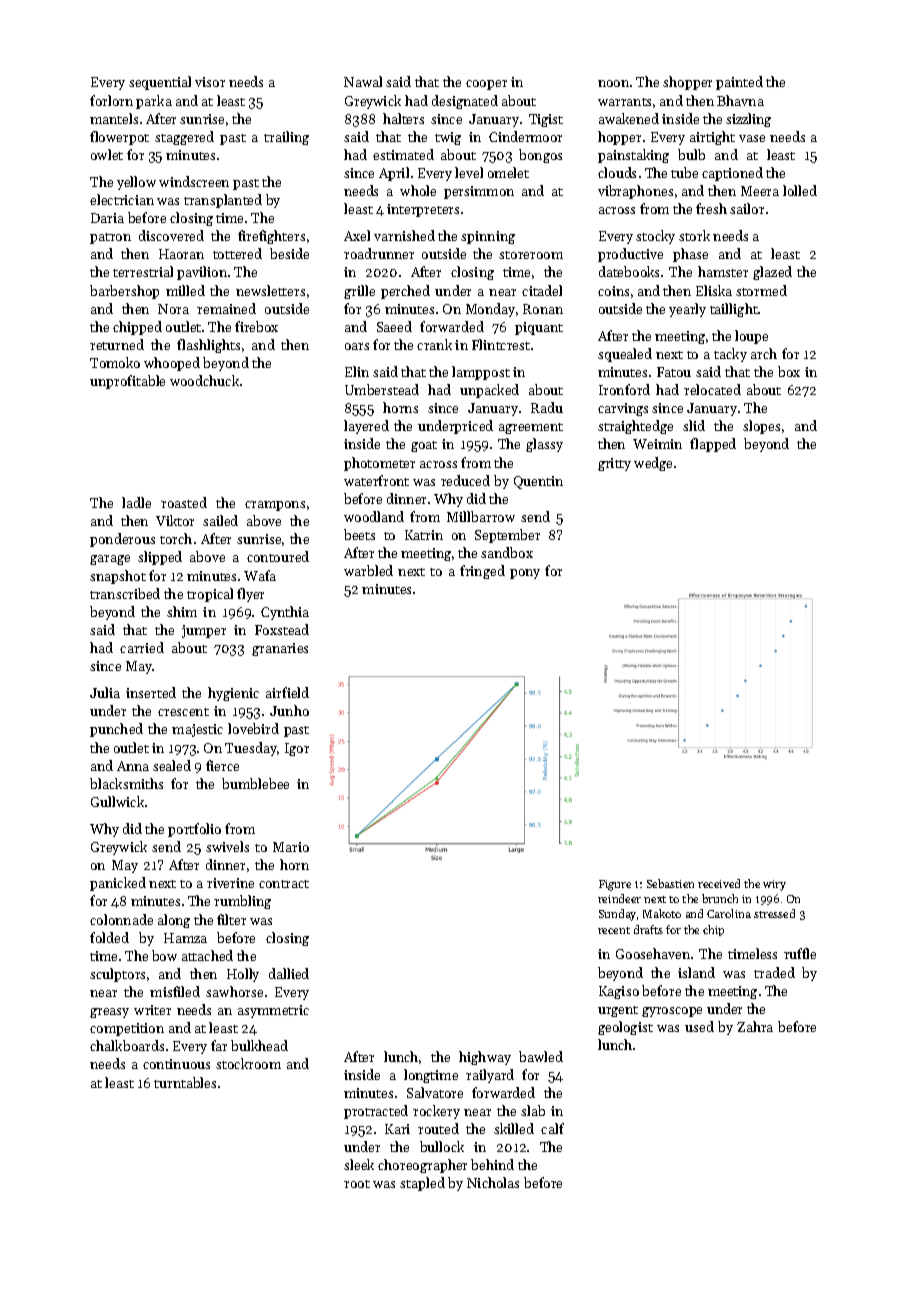 This screenshot has width=908, height=1316. I want to click on turntables, so click(185, 1082).
